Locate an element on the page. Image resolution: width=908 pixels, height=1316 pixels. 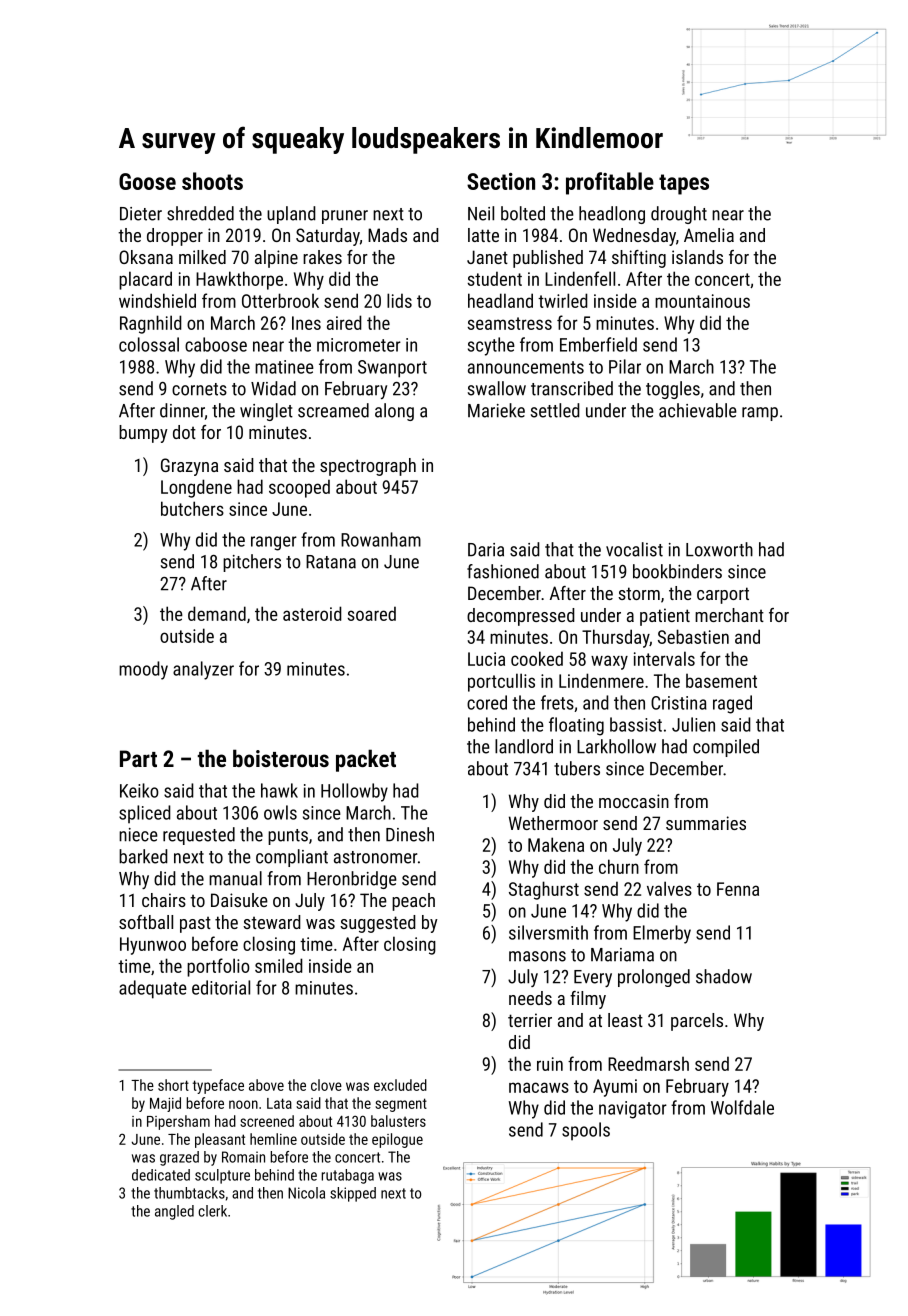
Otterbrook is located at coordinates (280, 300).
